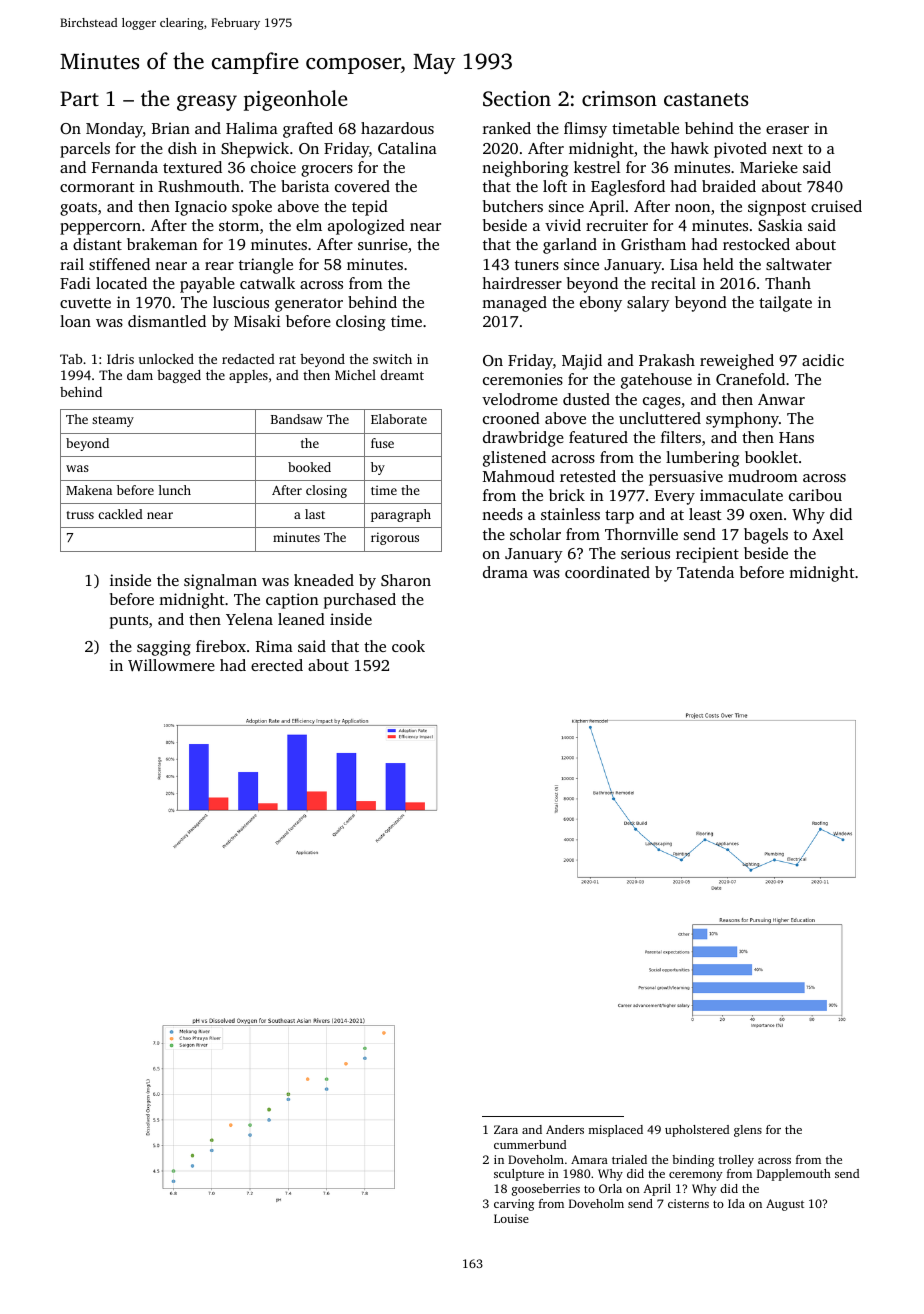  What do you see at coordinates (748, 1131) in the screenshot?
I see `glens` at bounding box center [748, 1131].
